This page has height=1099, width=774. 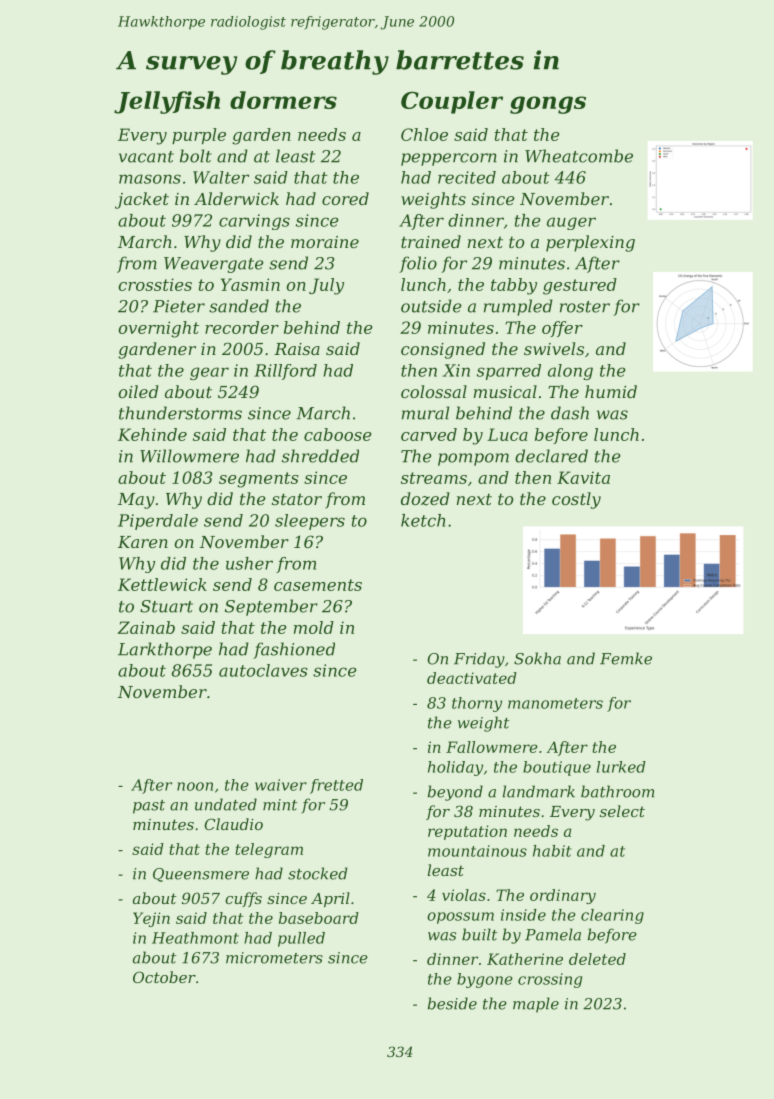 I want to click on lurked, so click(x=621, y=767).
